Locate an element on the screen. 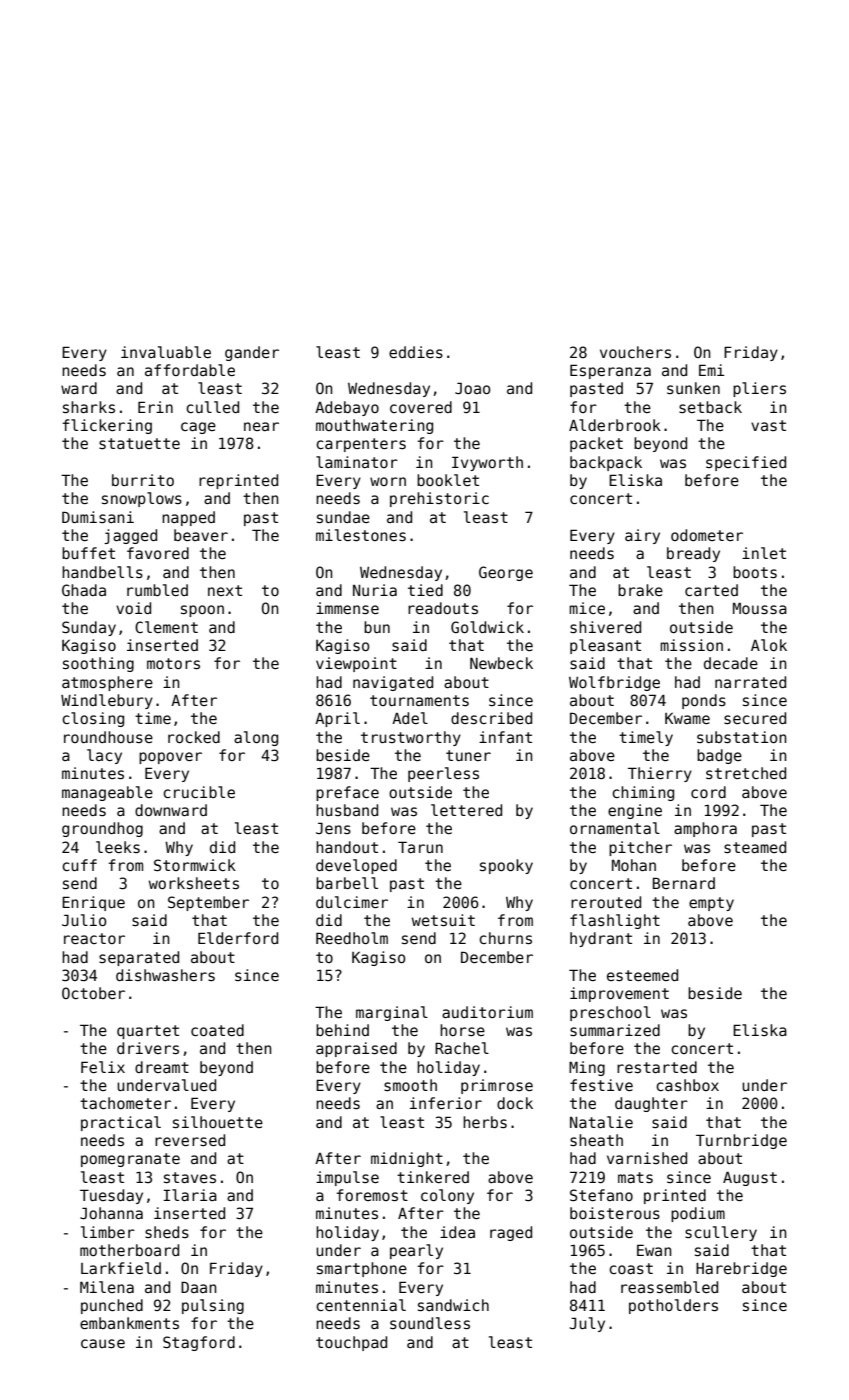 The height and width of the screenshot is (1400, 849). Ilaria is located at coordinates (190, 1195).
